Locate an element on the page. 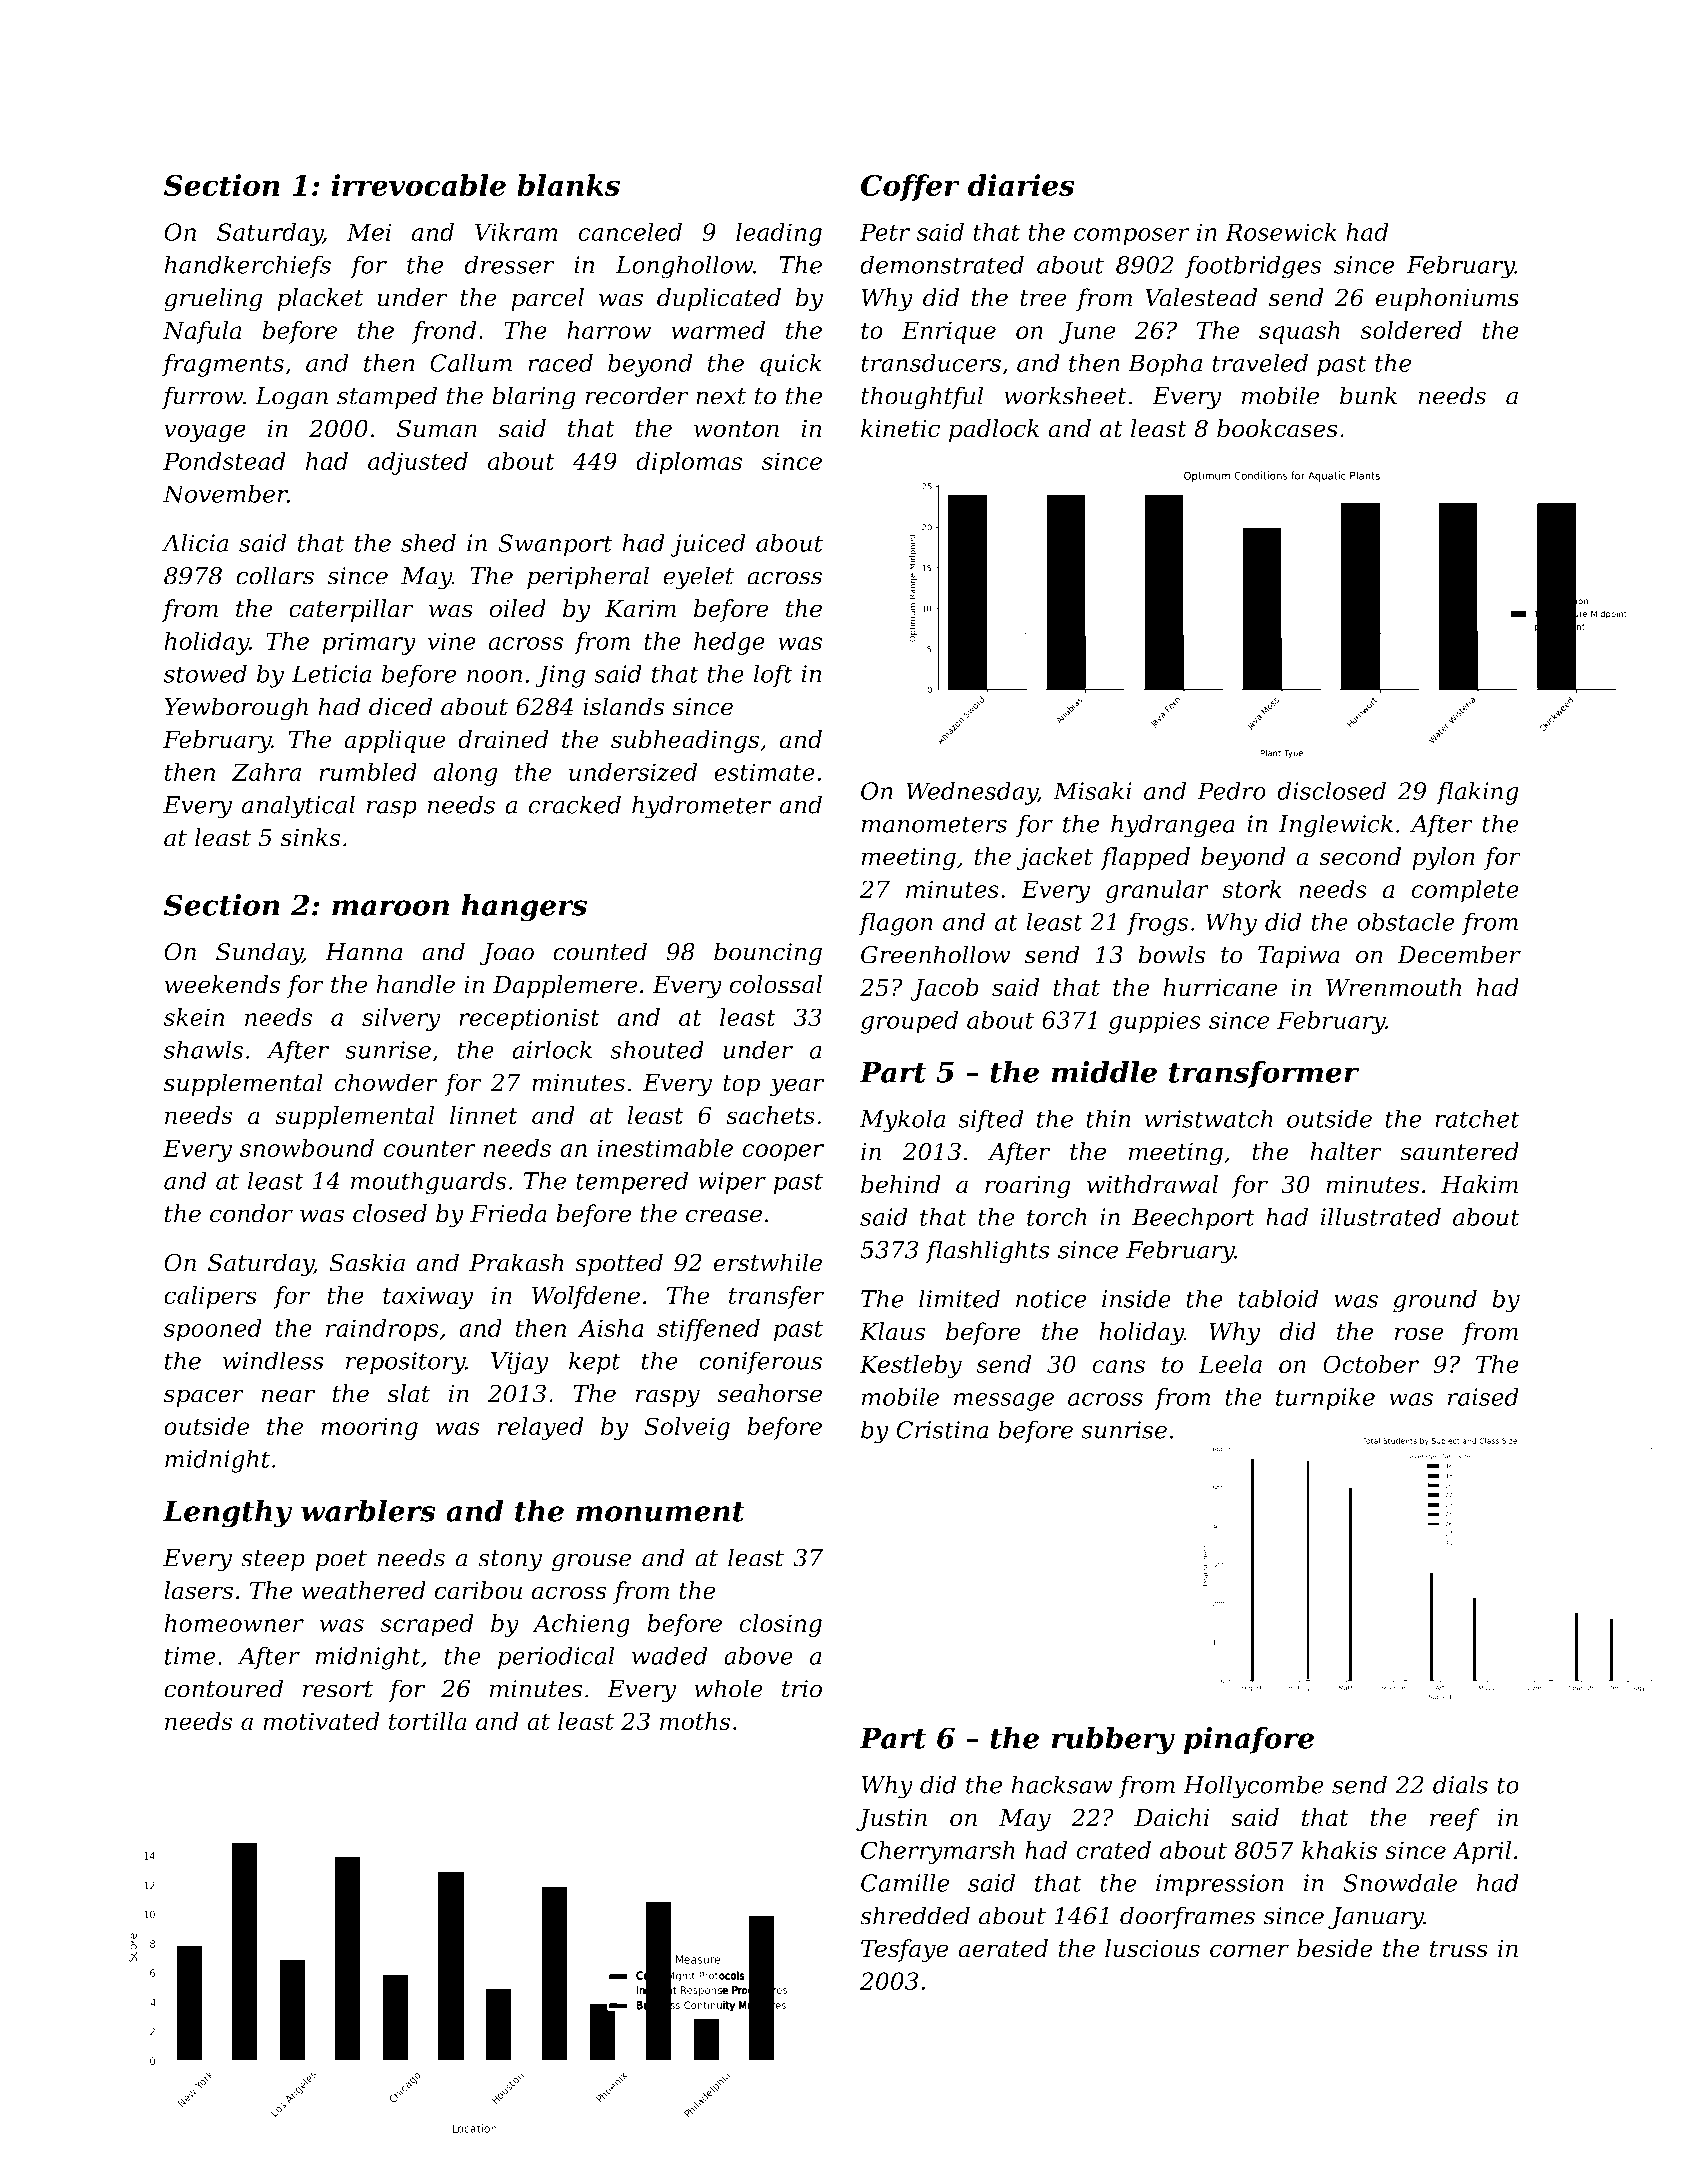 This document has height=2178, width=1683. Coffer is located at coordinates (910, 187).
